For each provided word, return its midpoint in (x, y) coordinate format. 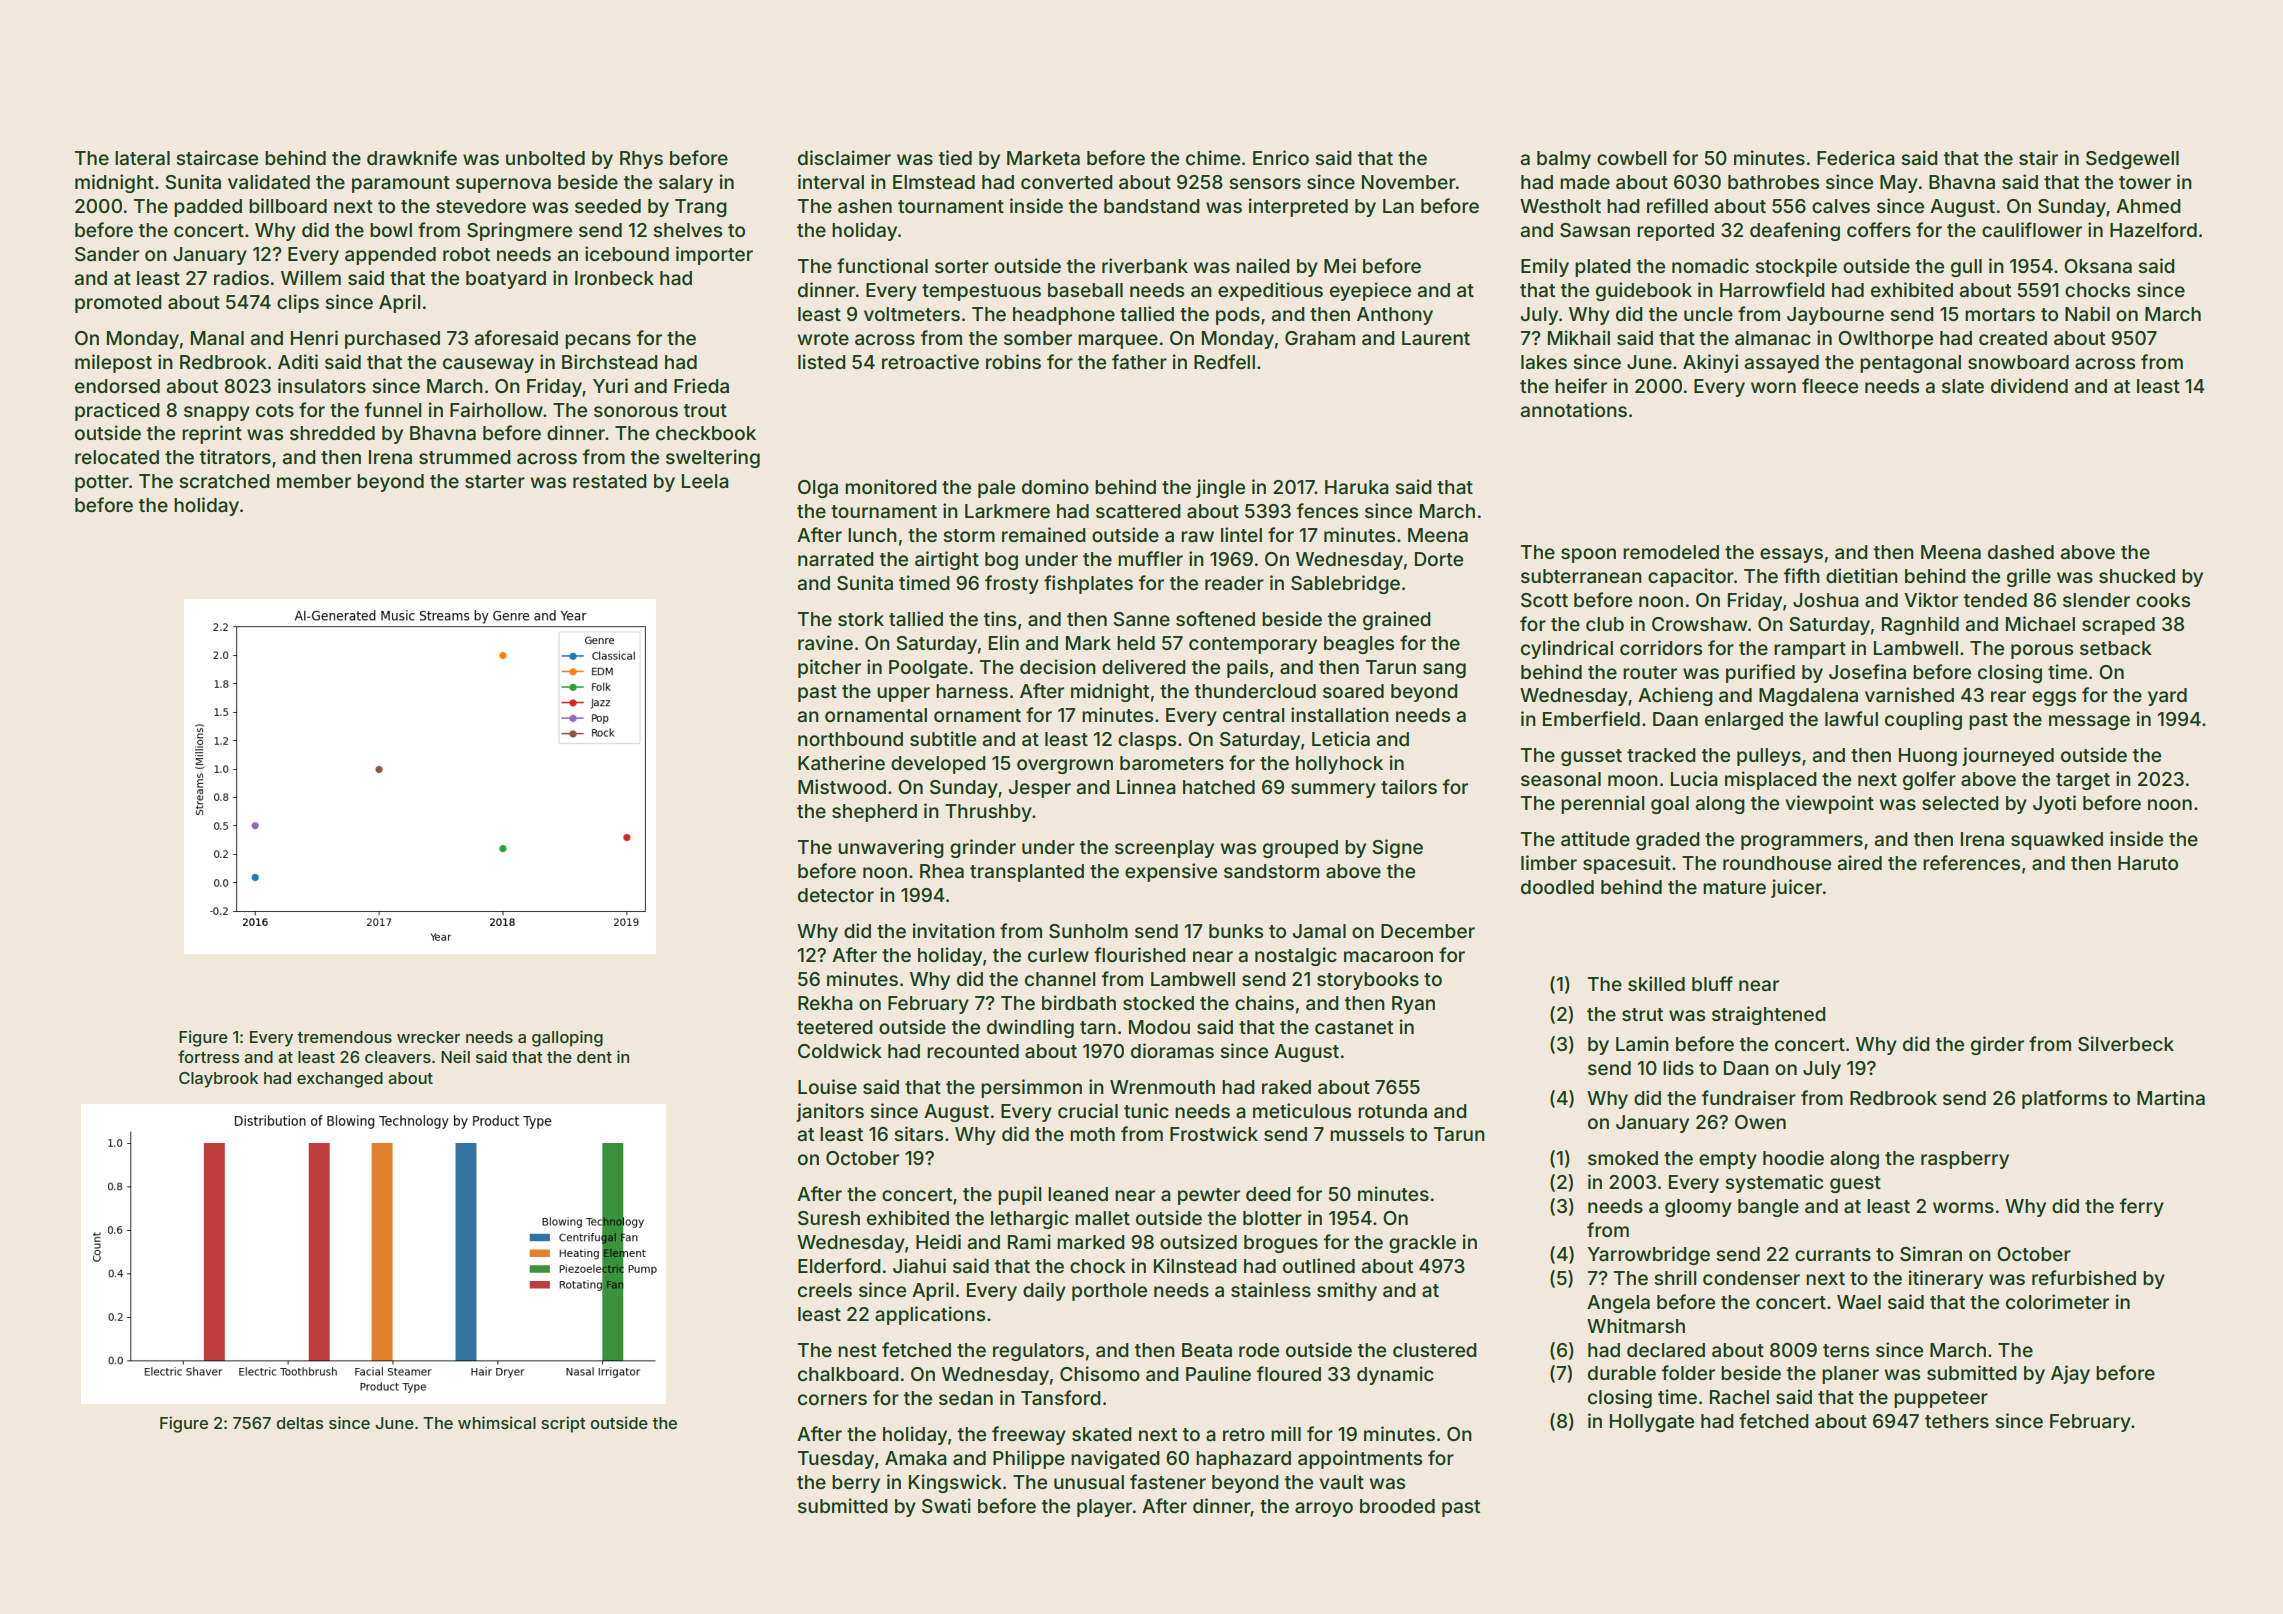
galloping (567, 1038)
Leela (705, 481)
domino (1055, 486)
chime (1213, 157)
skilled (1656, 983)
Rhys (641, 160)
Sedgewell (2132, 160)
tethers (1957, 1421)
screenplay (1164, 849)
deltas (299, 1423)
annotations (1573, 409)
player (1104, 1508)
